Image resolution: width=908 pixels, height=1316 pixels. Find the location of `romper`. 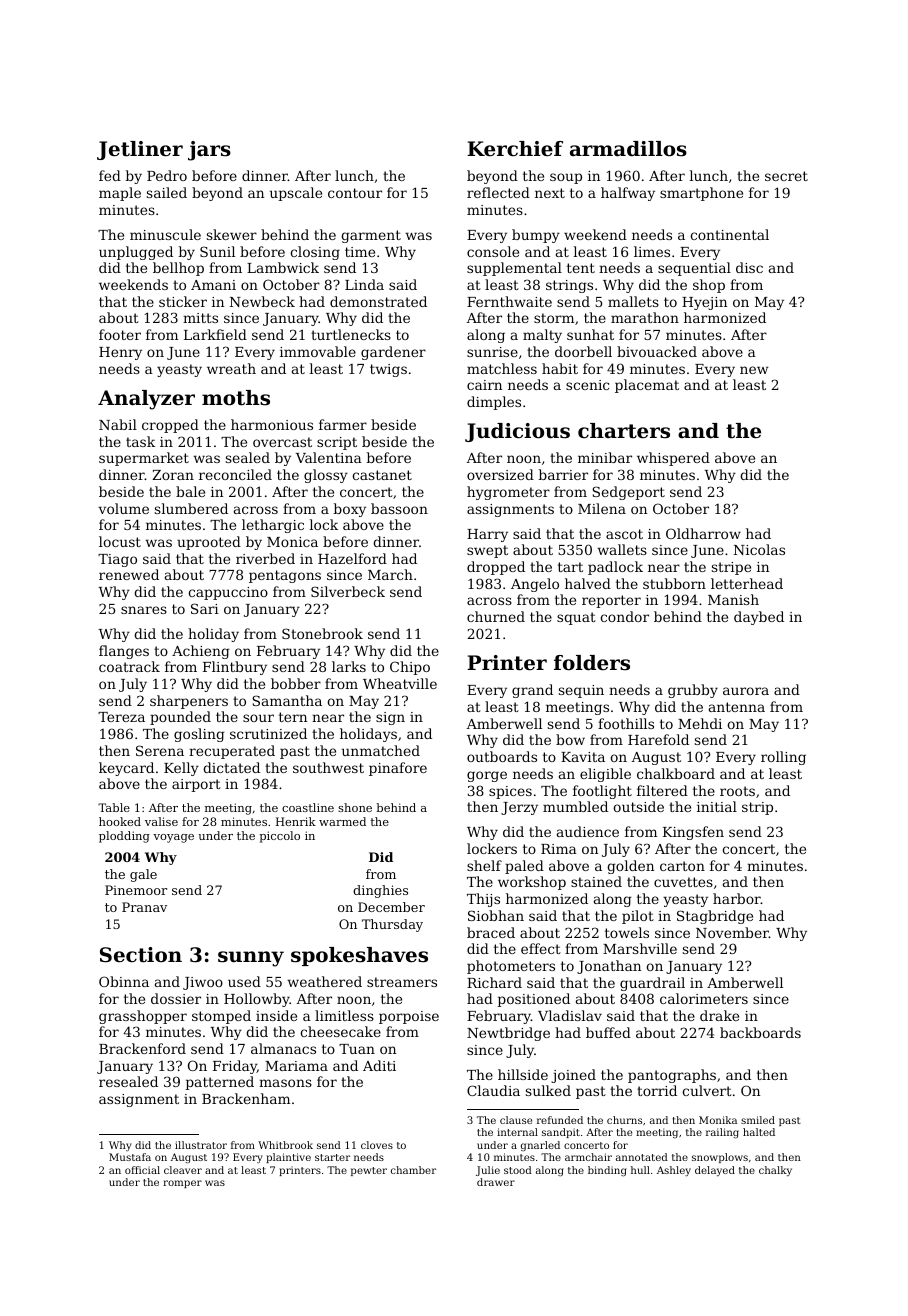

romper is located at coordinates (182, 1184).
